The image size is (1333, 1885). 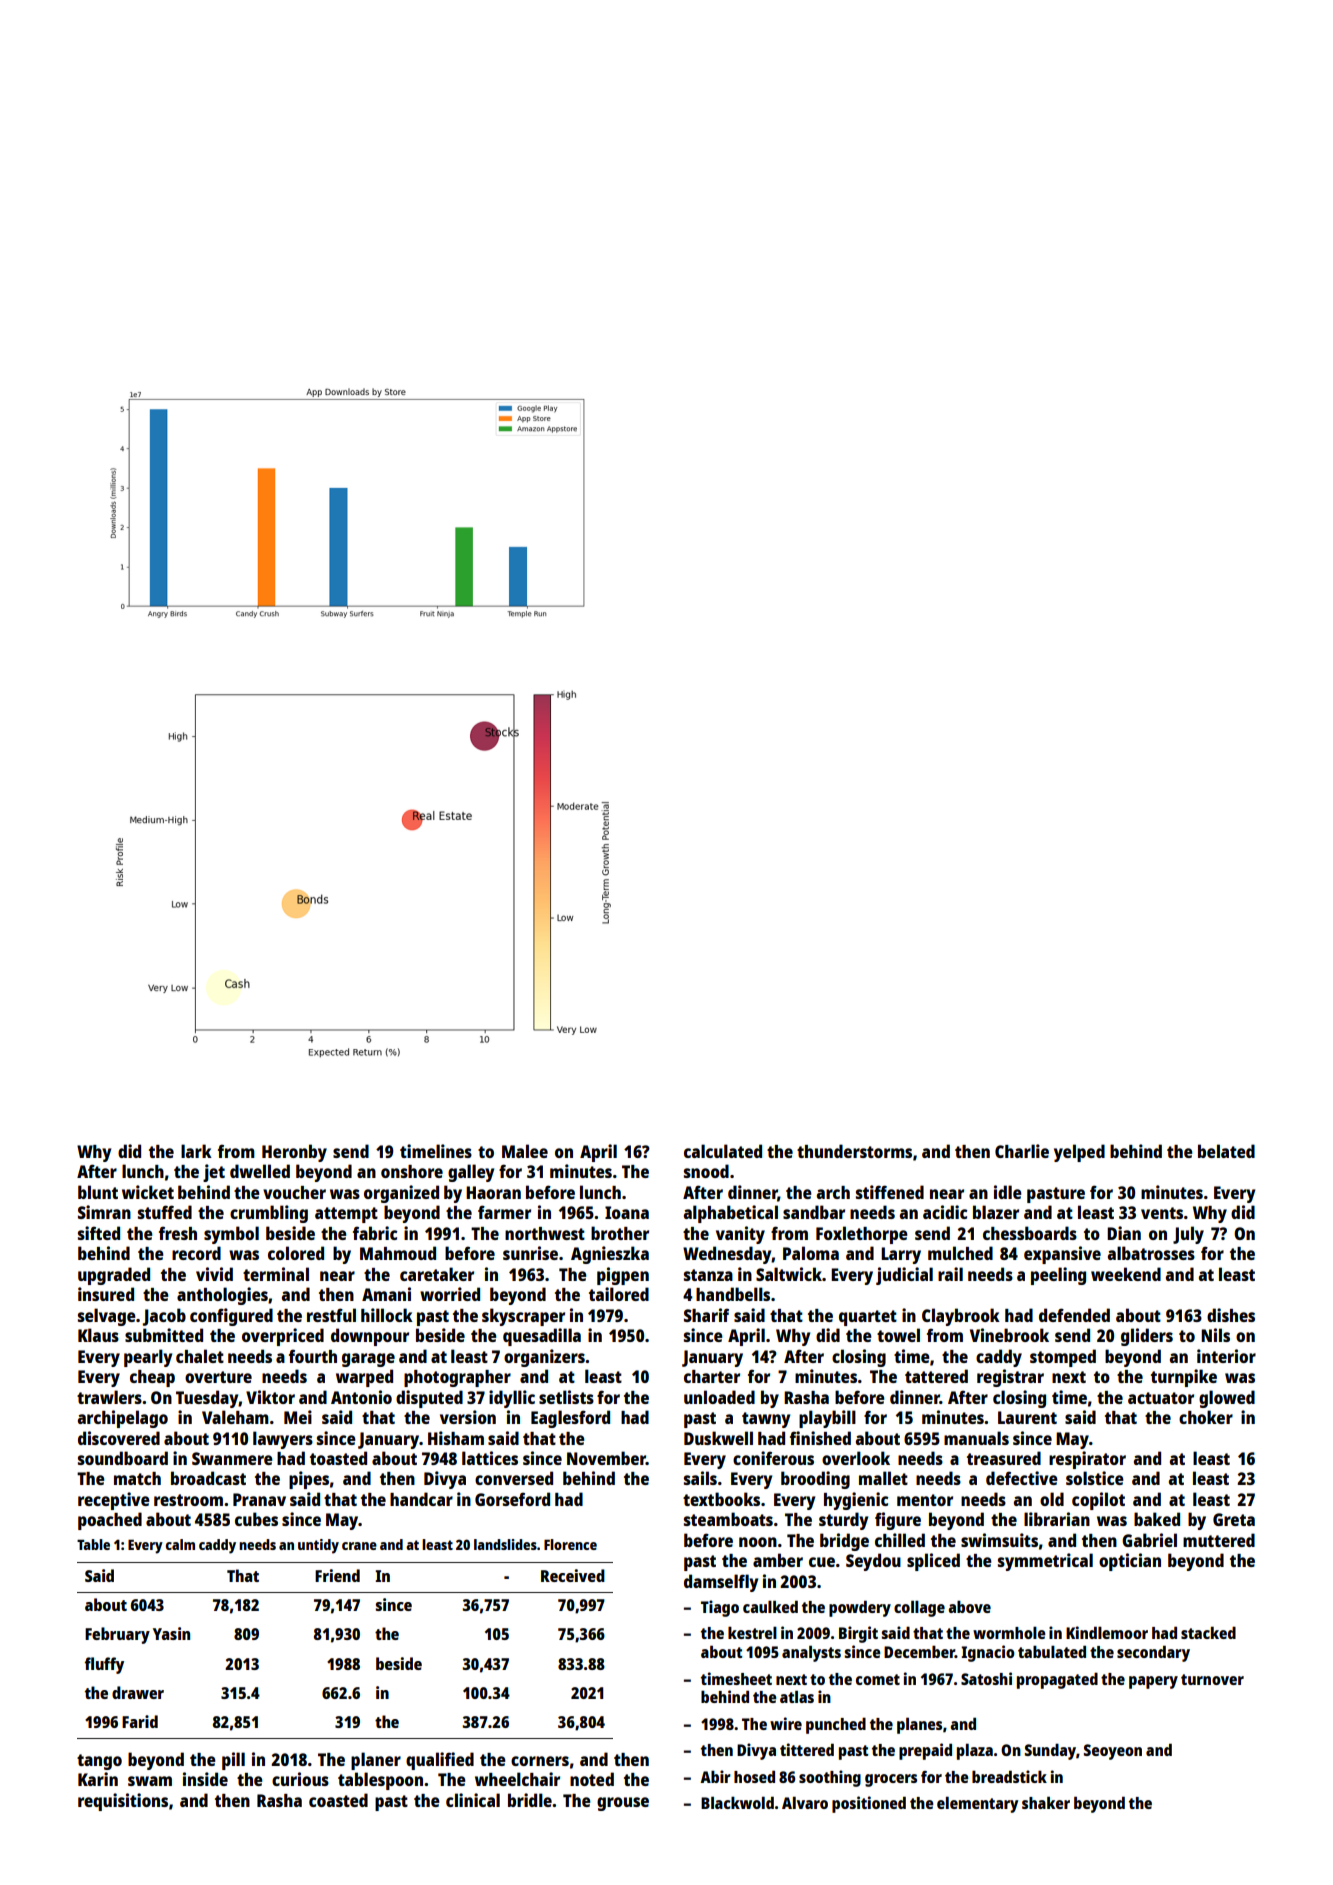 What do you see at coordinates (805, 1802) in the screenshot?
I see `Alvaro` at bounding box center [805, 1802].
